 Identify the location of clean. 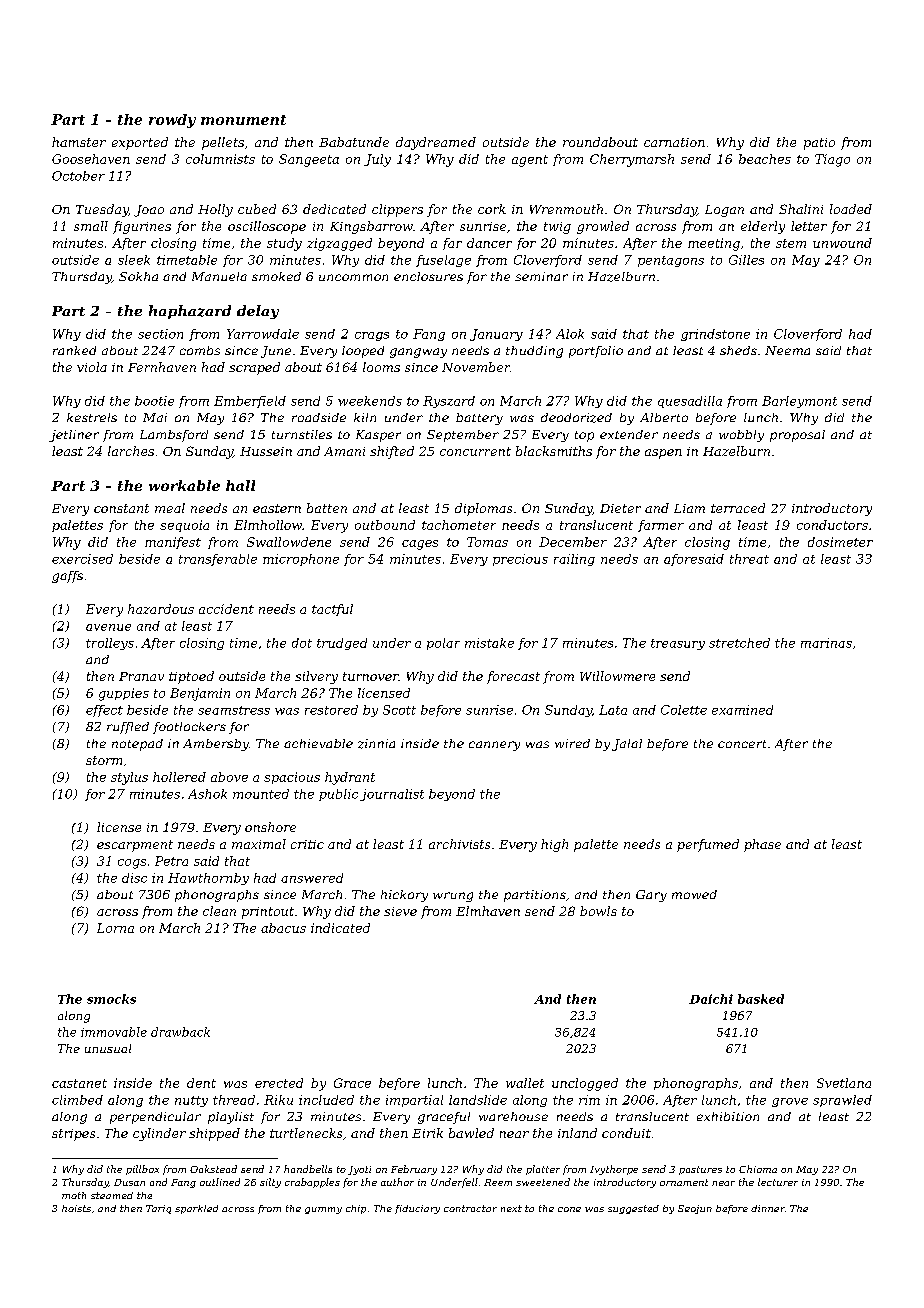
(219, 911).
